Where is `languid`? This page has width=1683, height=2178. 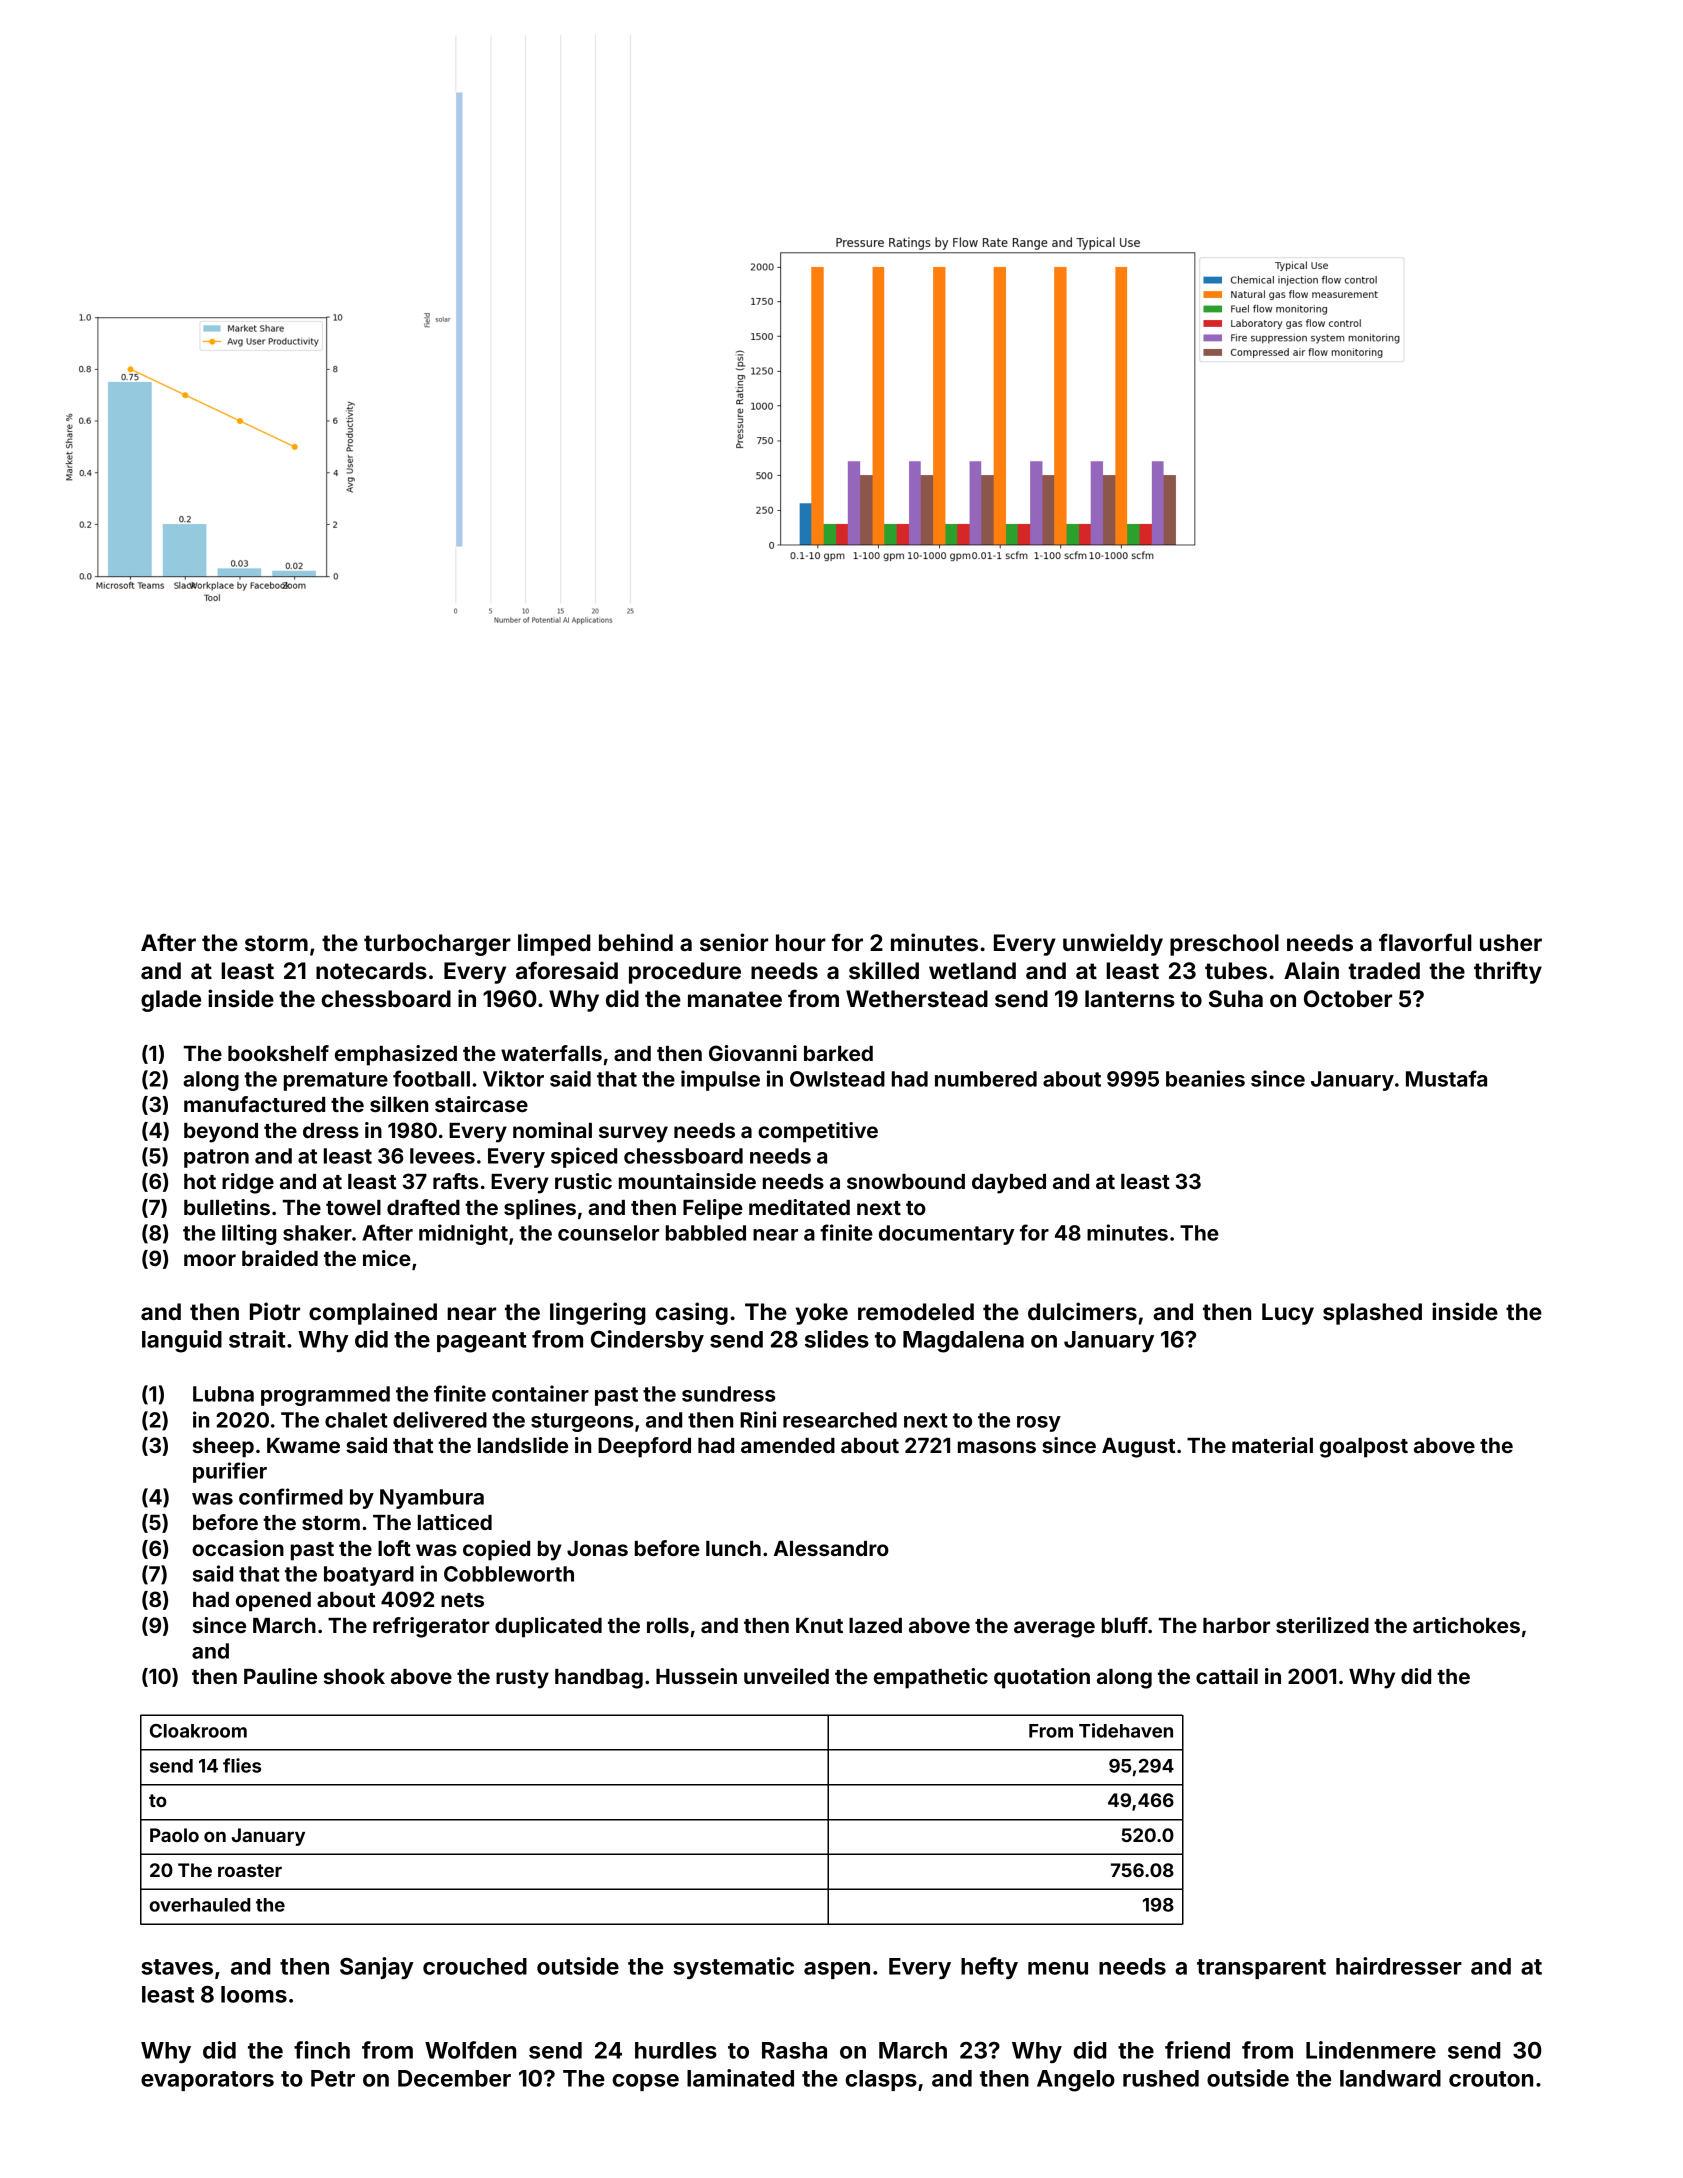 languid is located at coordinates (182, 1341).
